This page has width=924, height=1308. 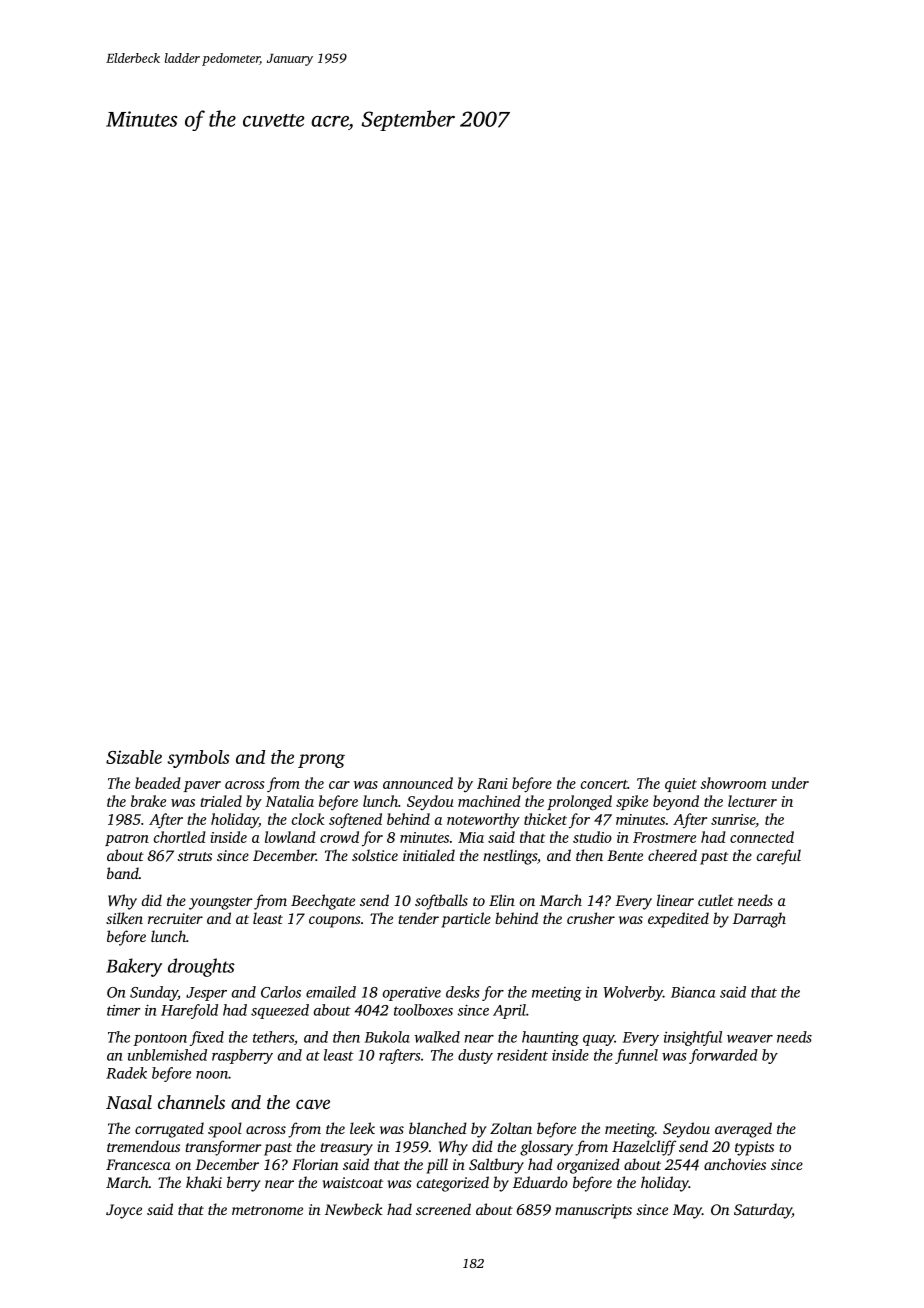 What do you see at coordinates (353, 1182) in the page?
I see `waistcoat` at bounding box center [353, 1182].
